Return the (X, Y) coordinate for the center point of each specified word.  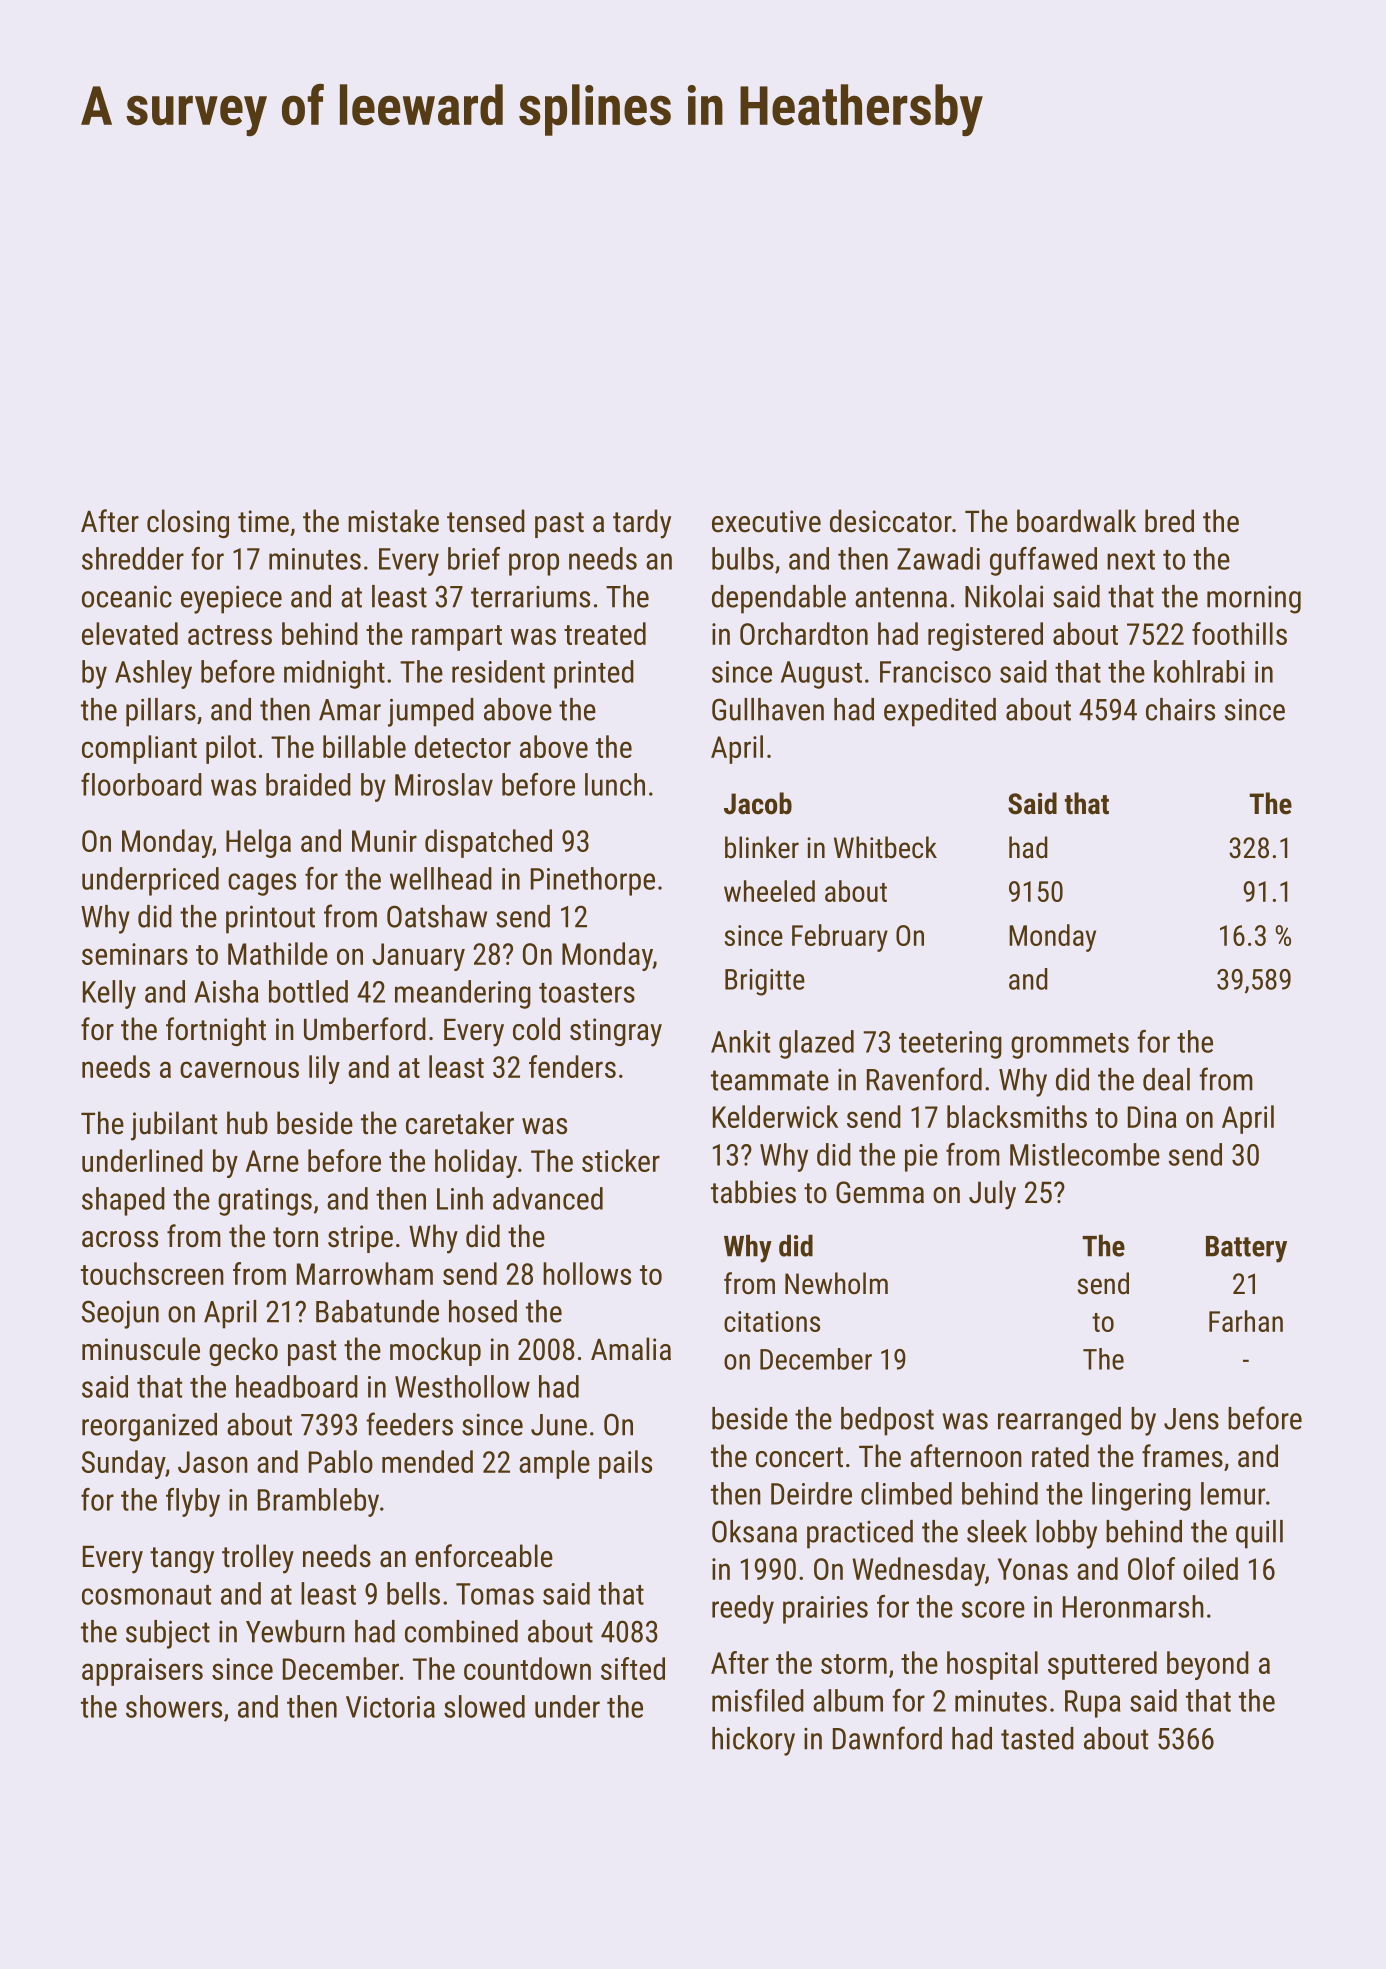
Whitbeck (885, 847)
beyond (1208, 1665)
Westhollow (462, 1386)
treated (605, 633)
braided (308, 784)
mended (427, 1461)
